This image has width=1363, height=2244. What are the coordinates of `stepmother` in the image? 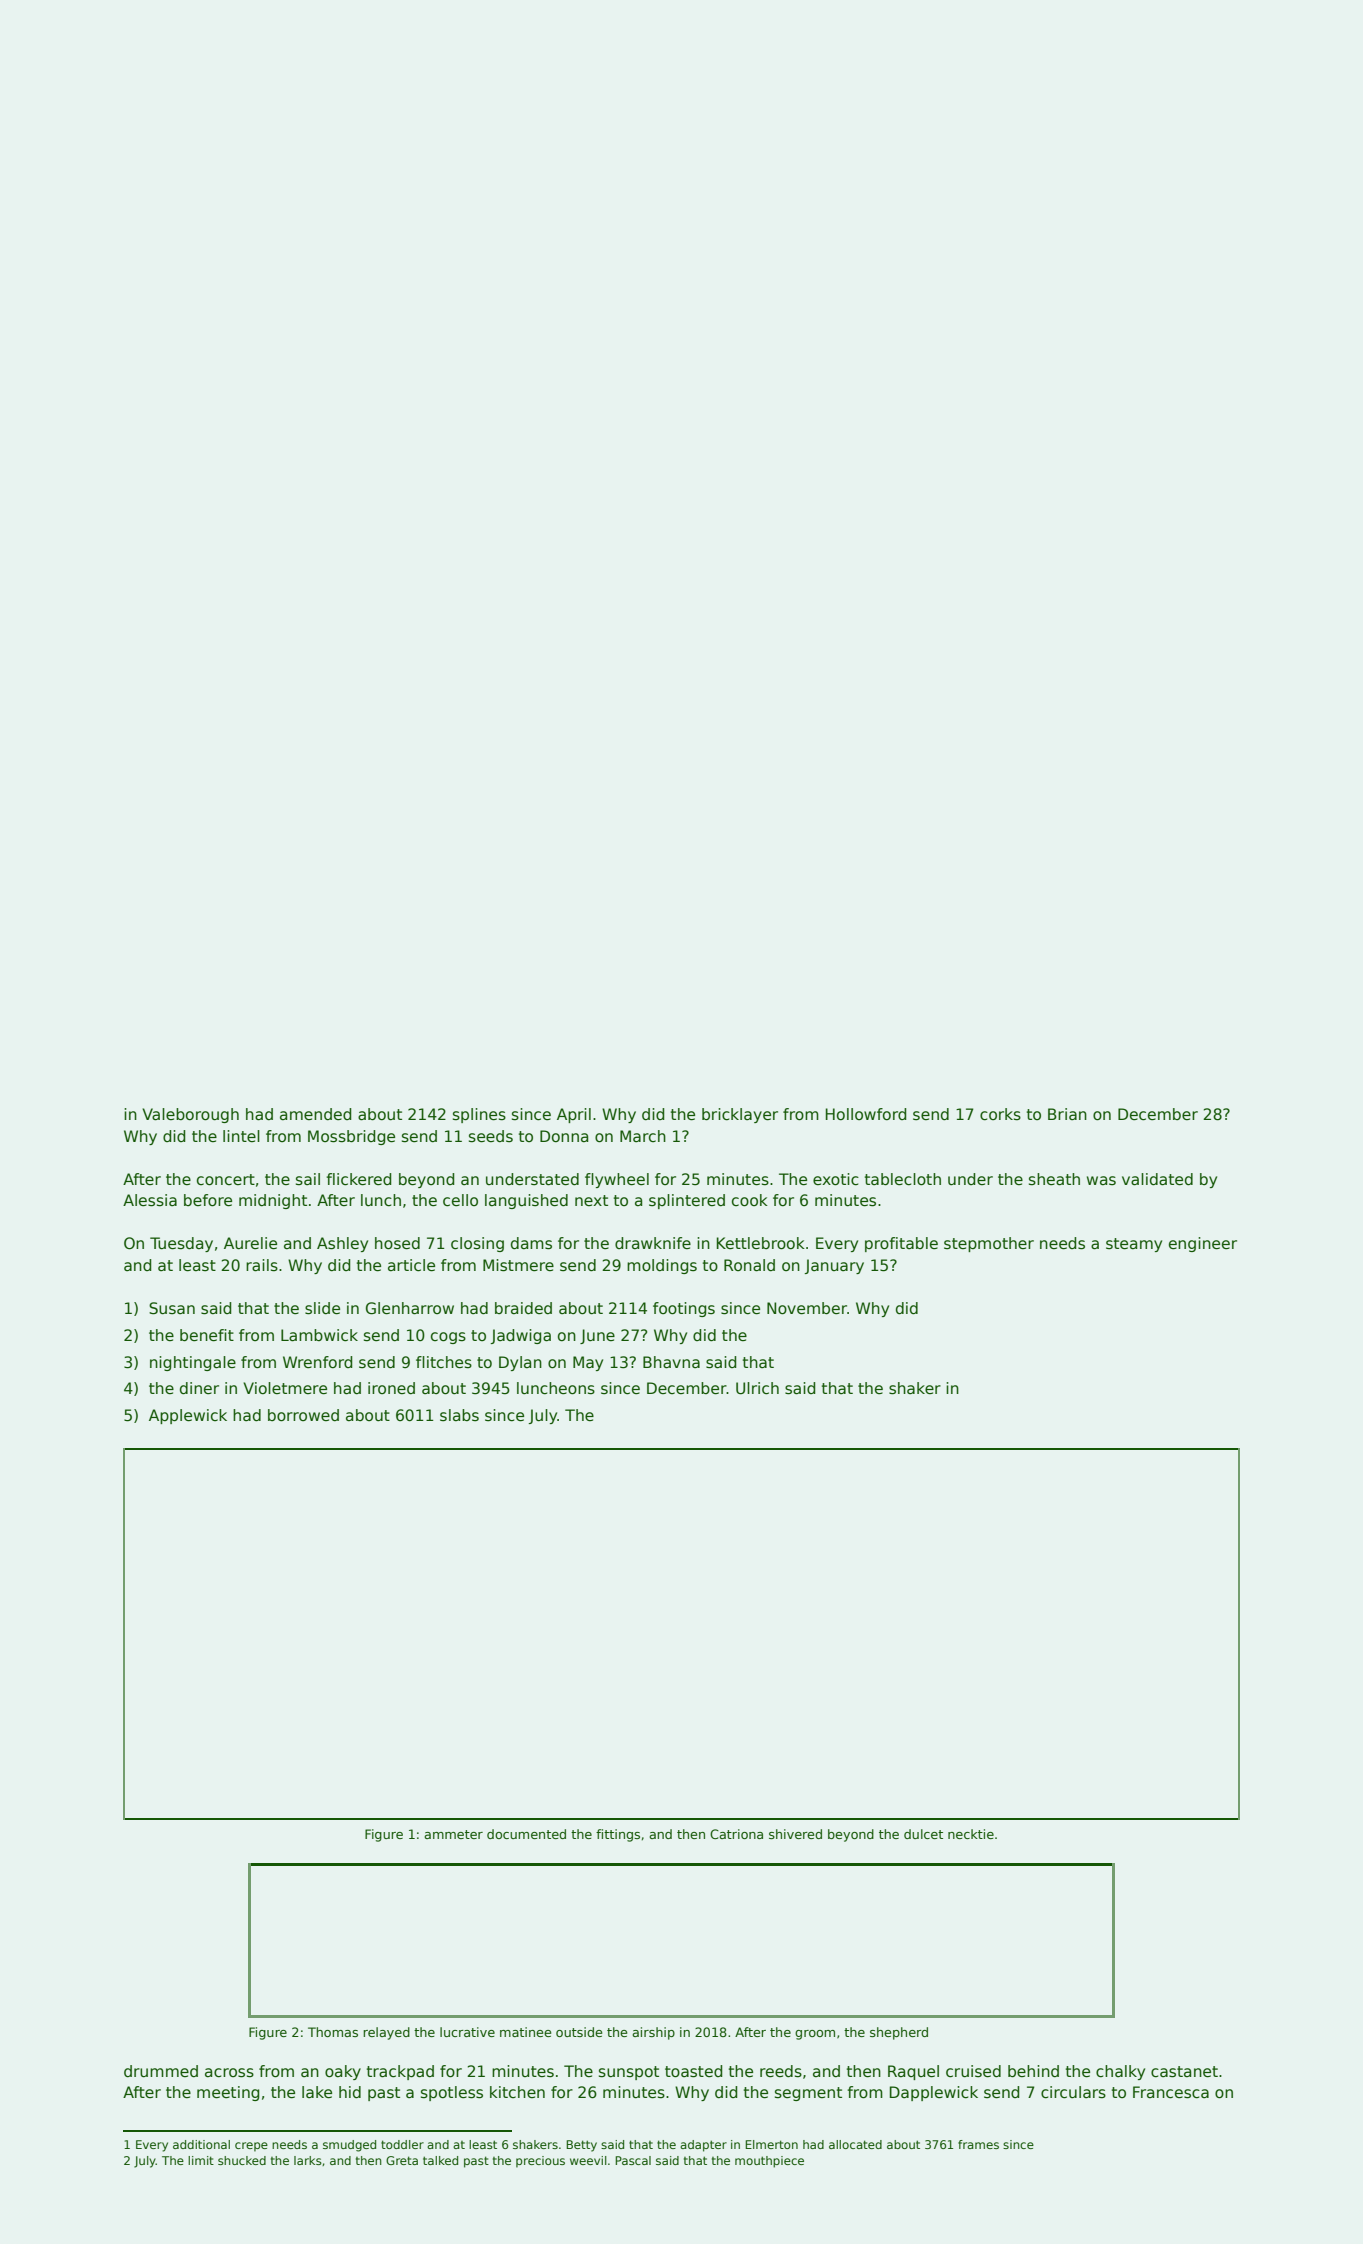 It's located at (989, 1244).
